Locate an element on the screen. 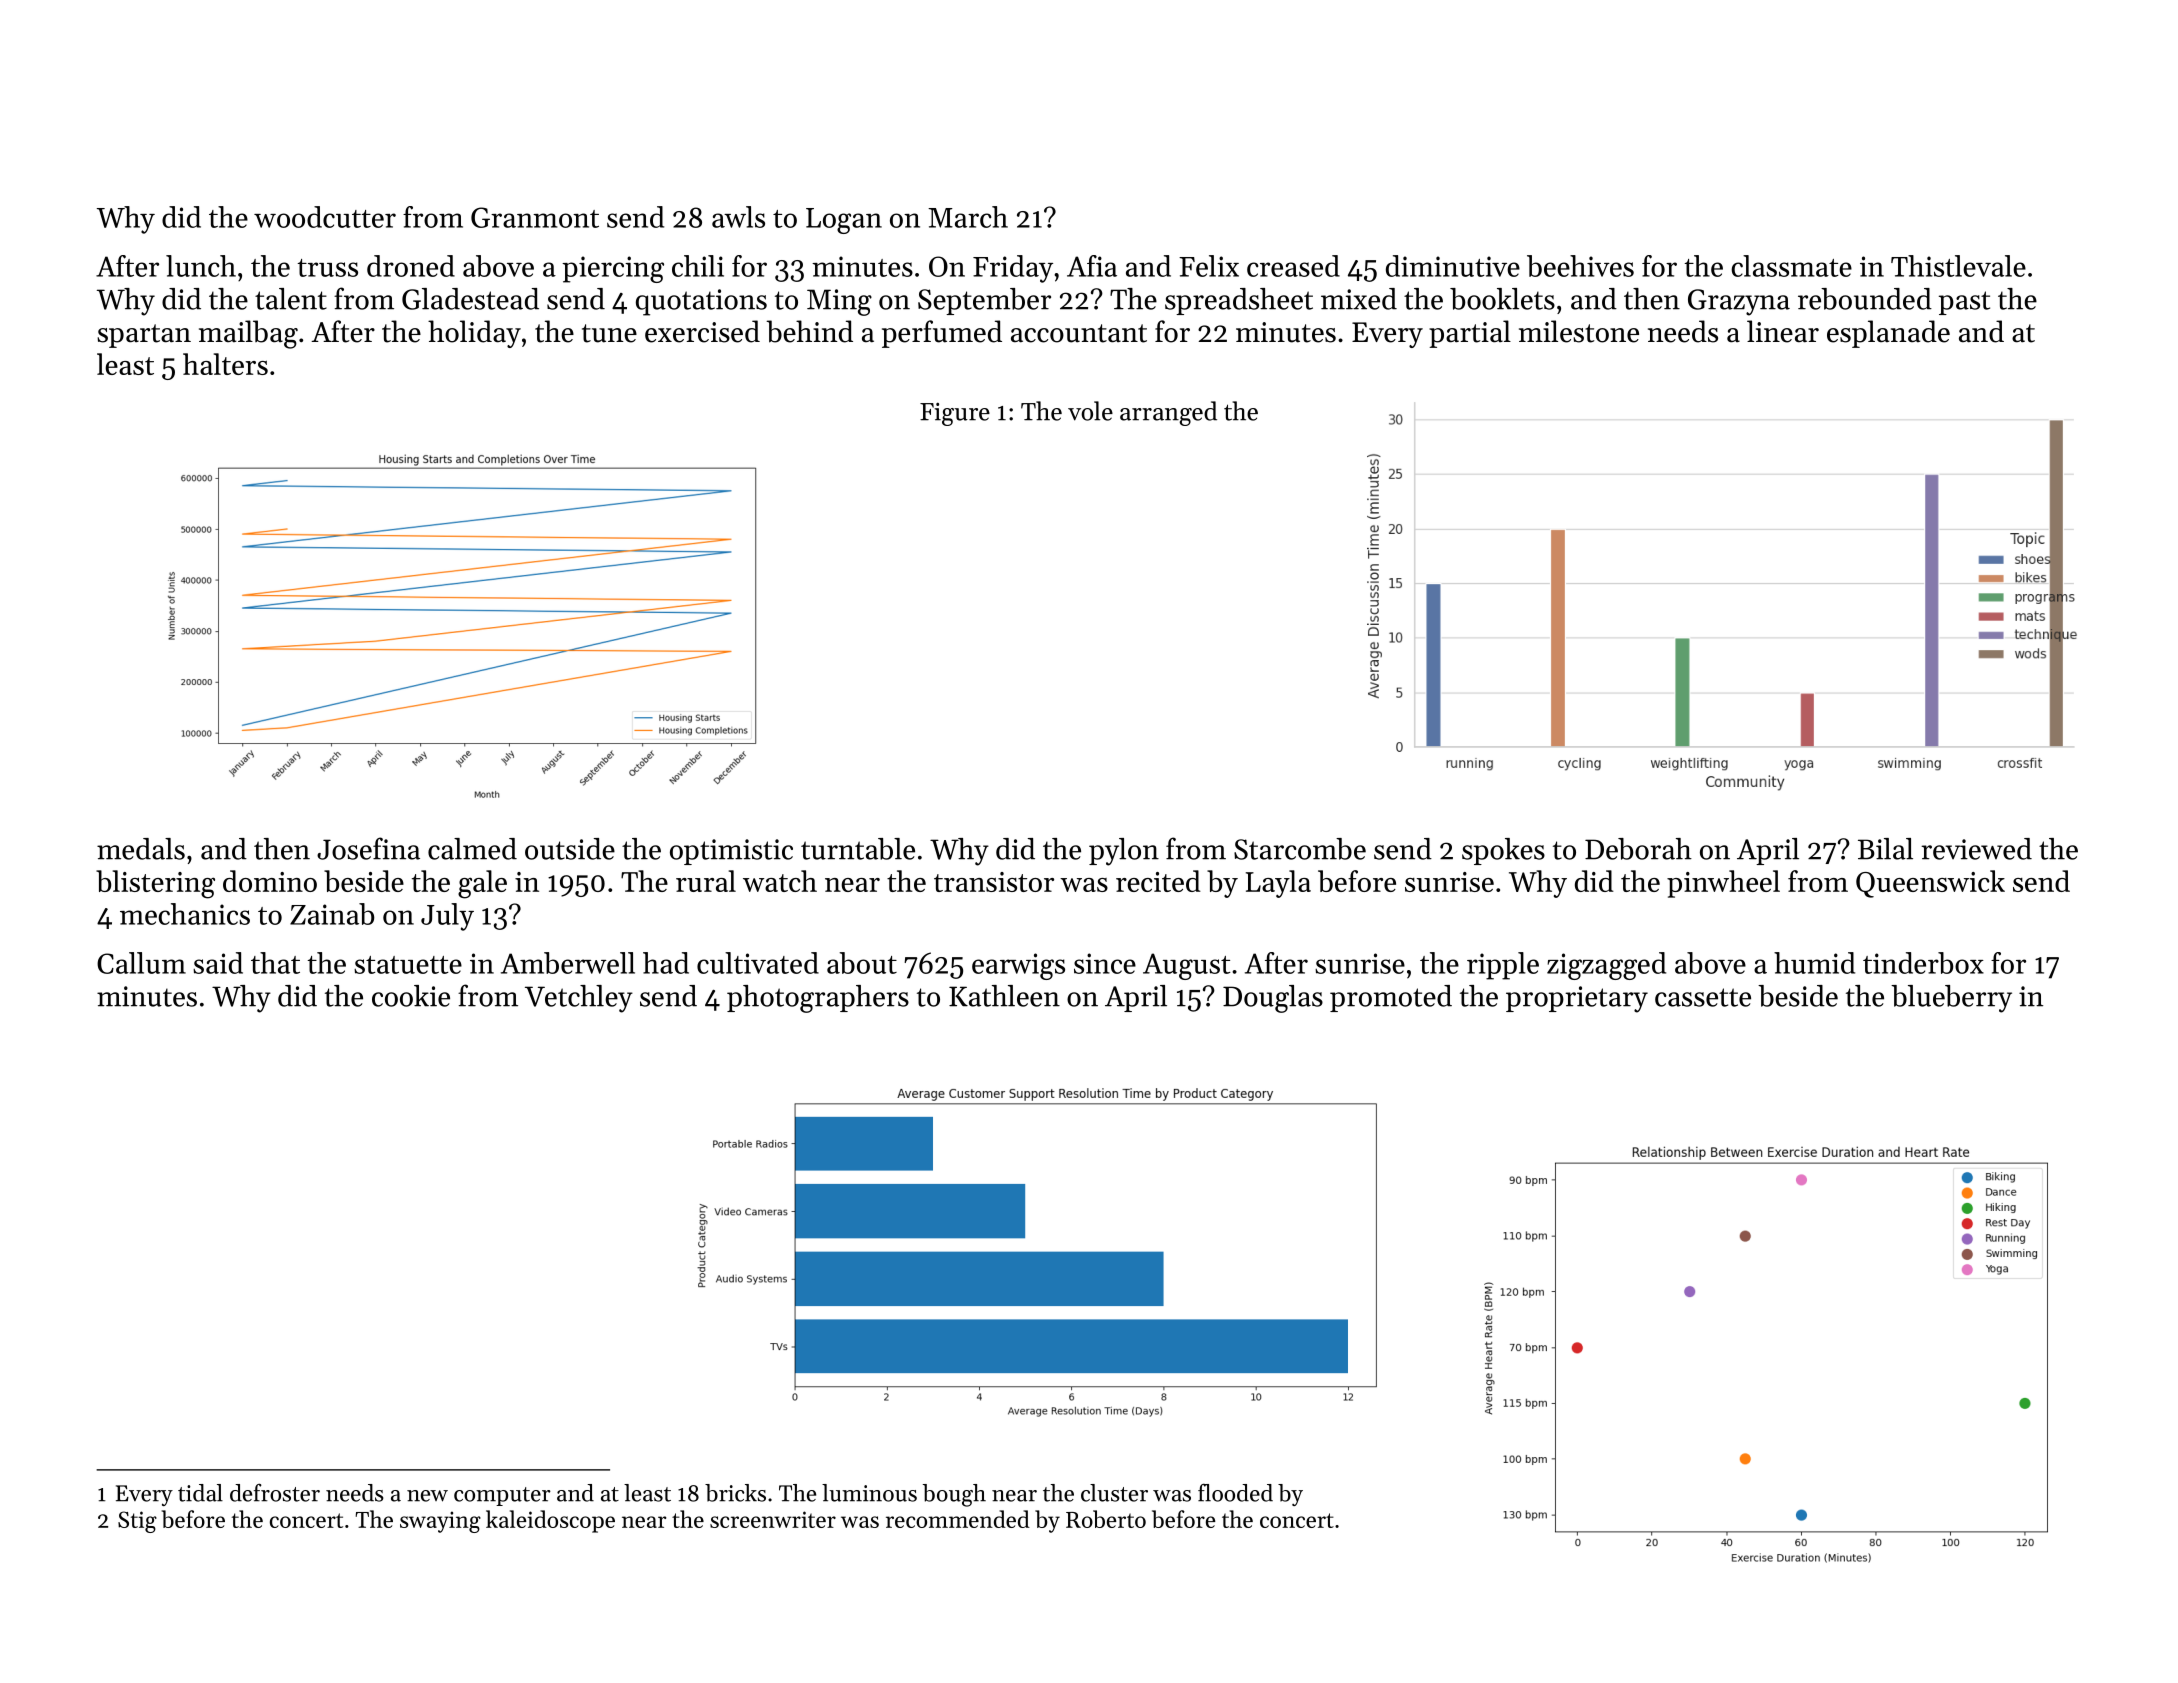  cassette is located at coordinates (1703, 997).
